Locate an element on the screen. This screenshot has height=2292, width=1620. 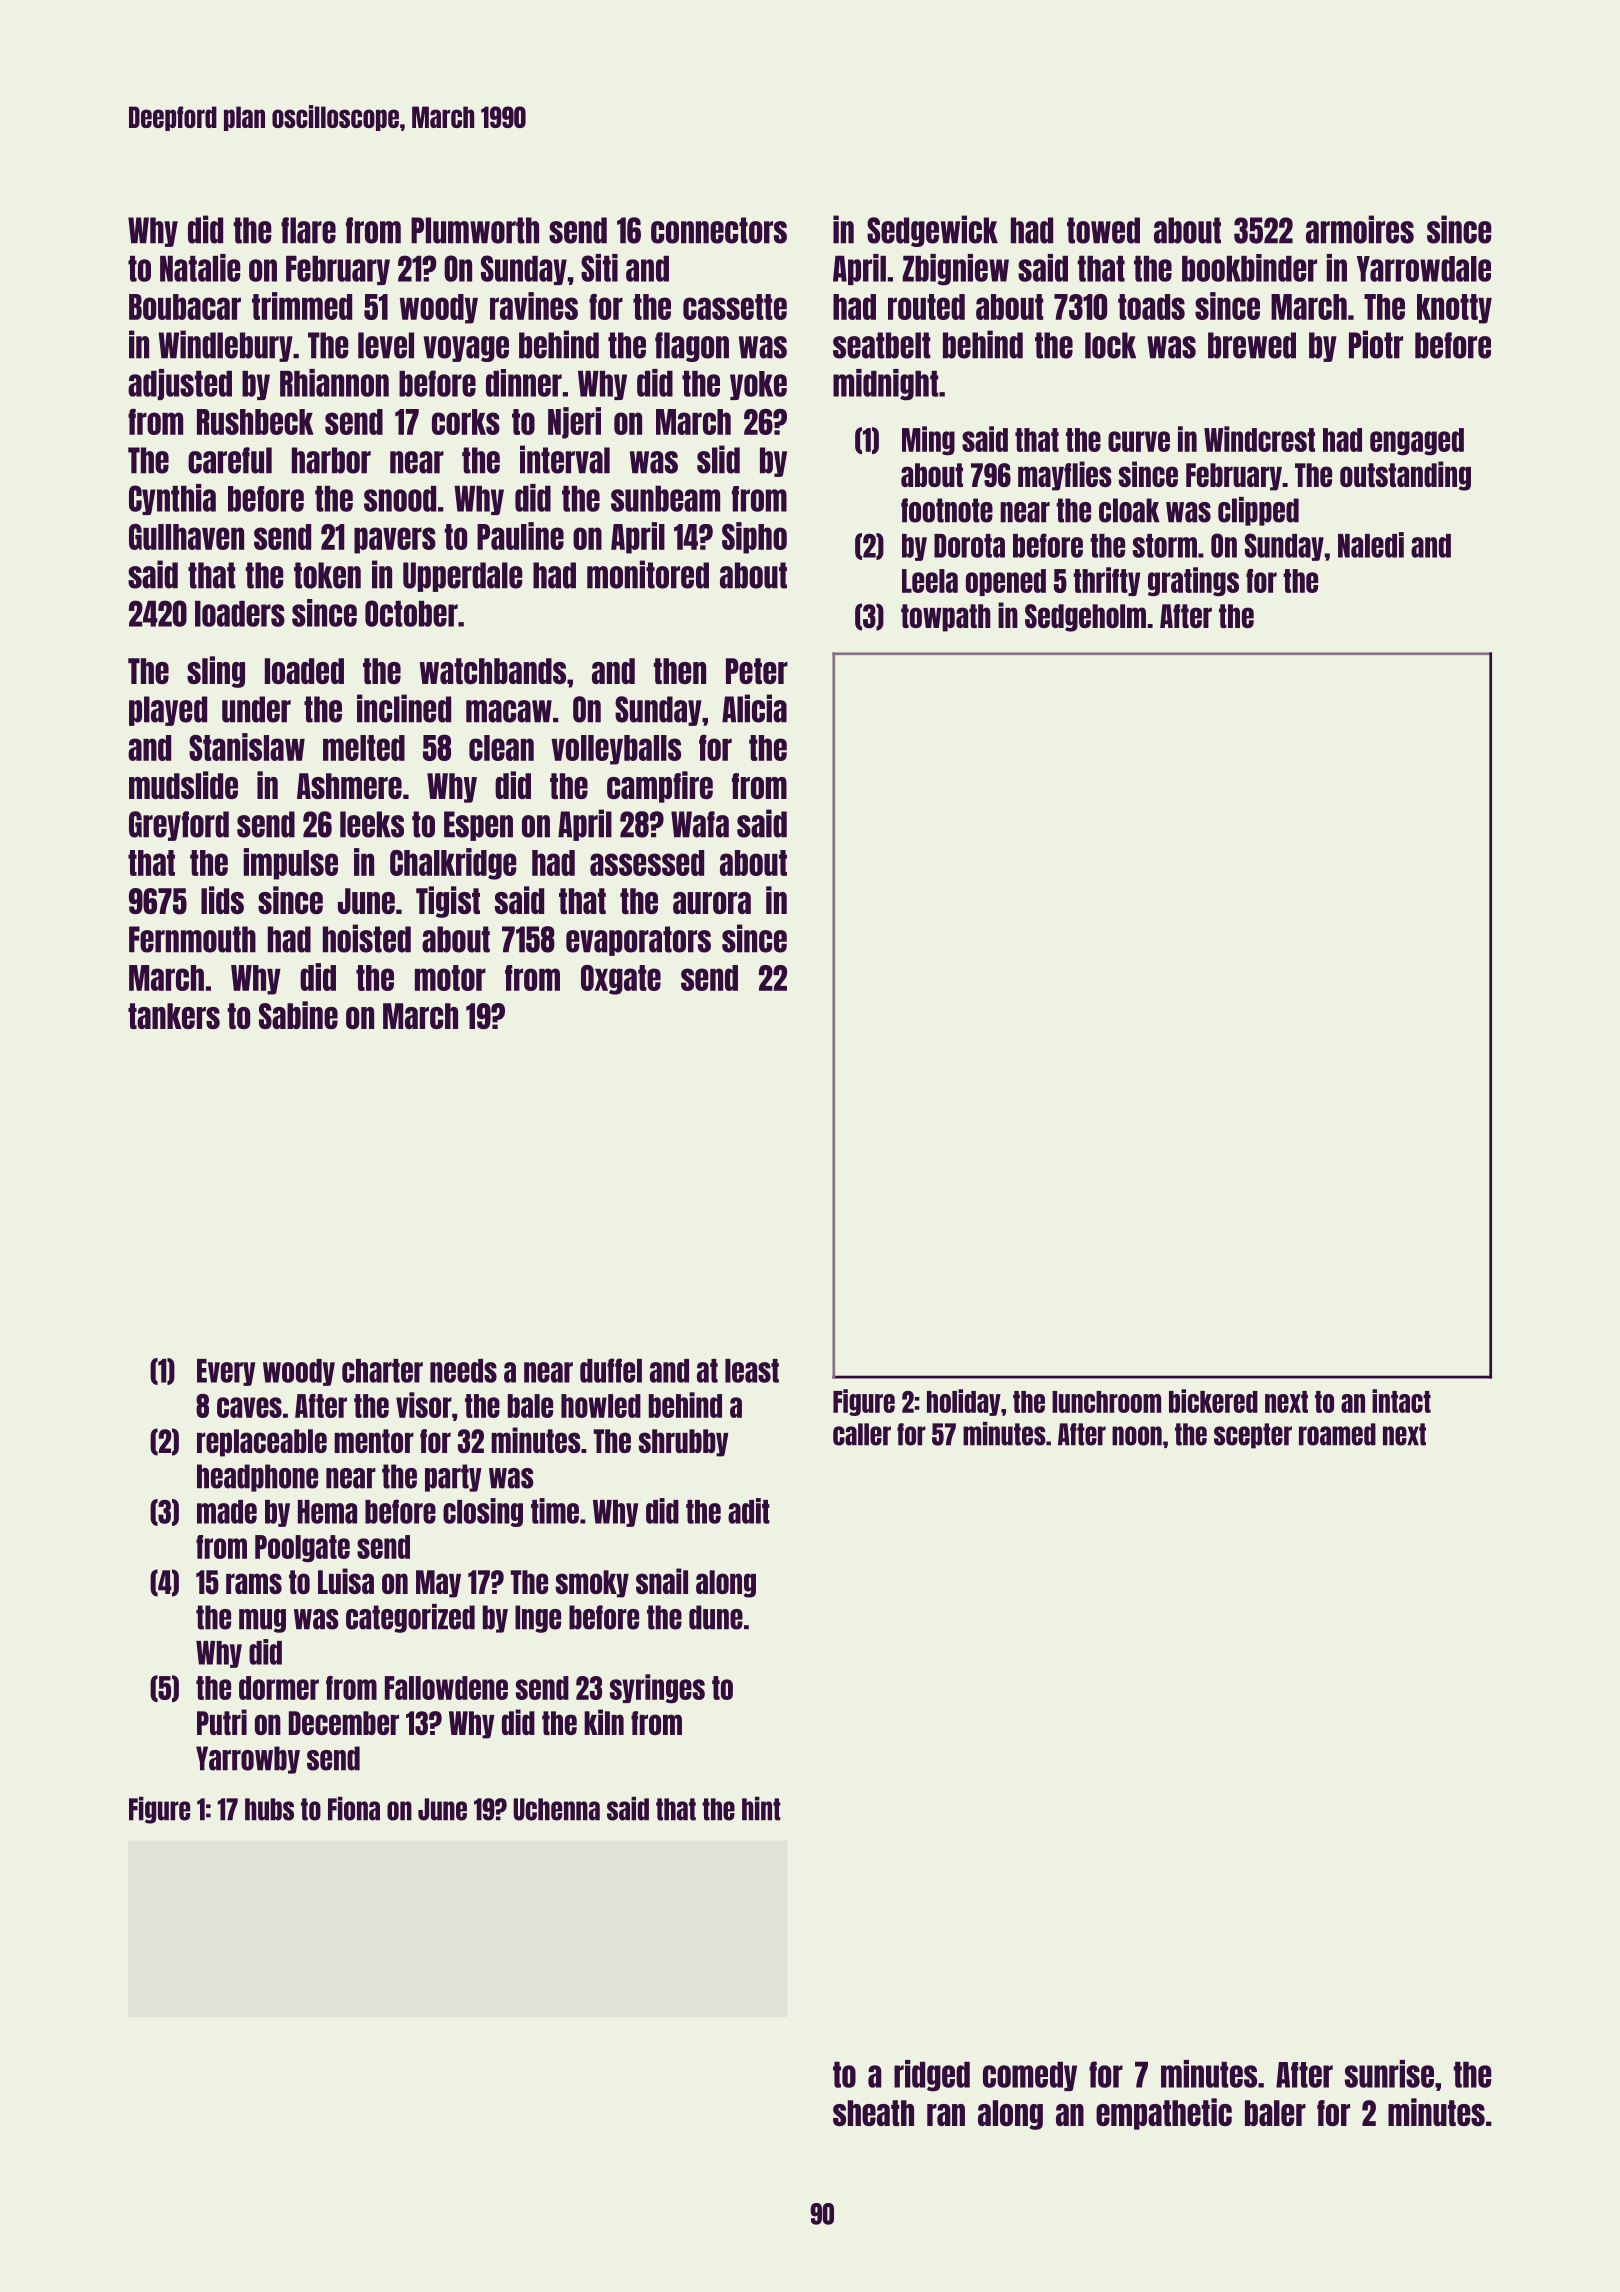
hint is located at coordinates (761, 1809).
